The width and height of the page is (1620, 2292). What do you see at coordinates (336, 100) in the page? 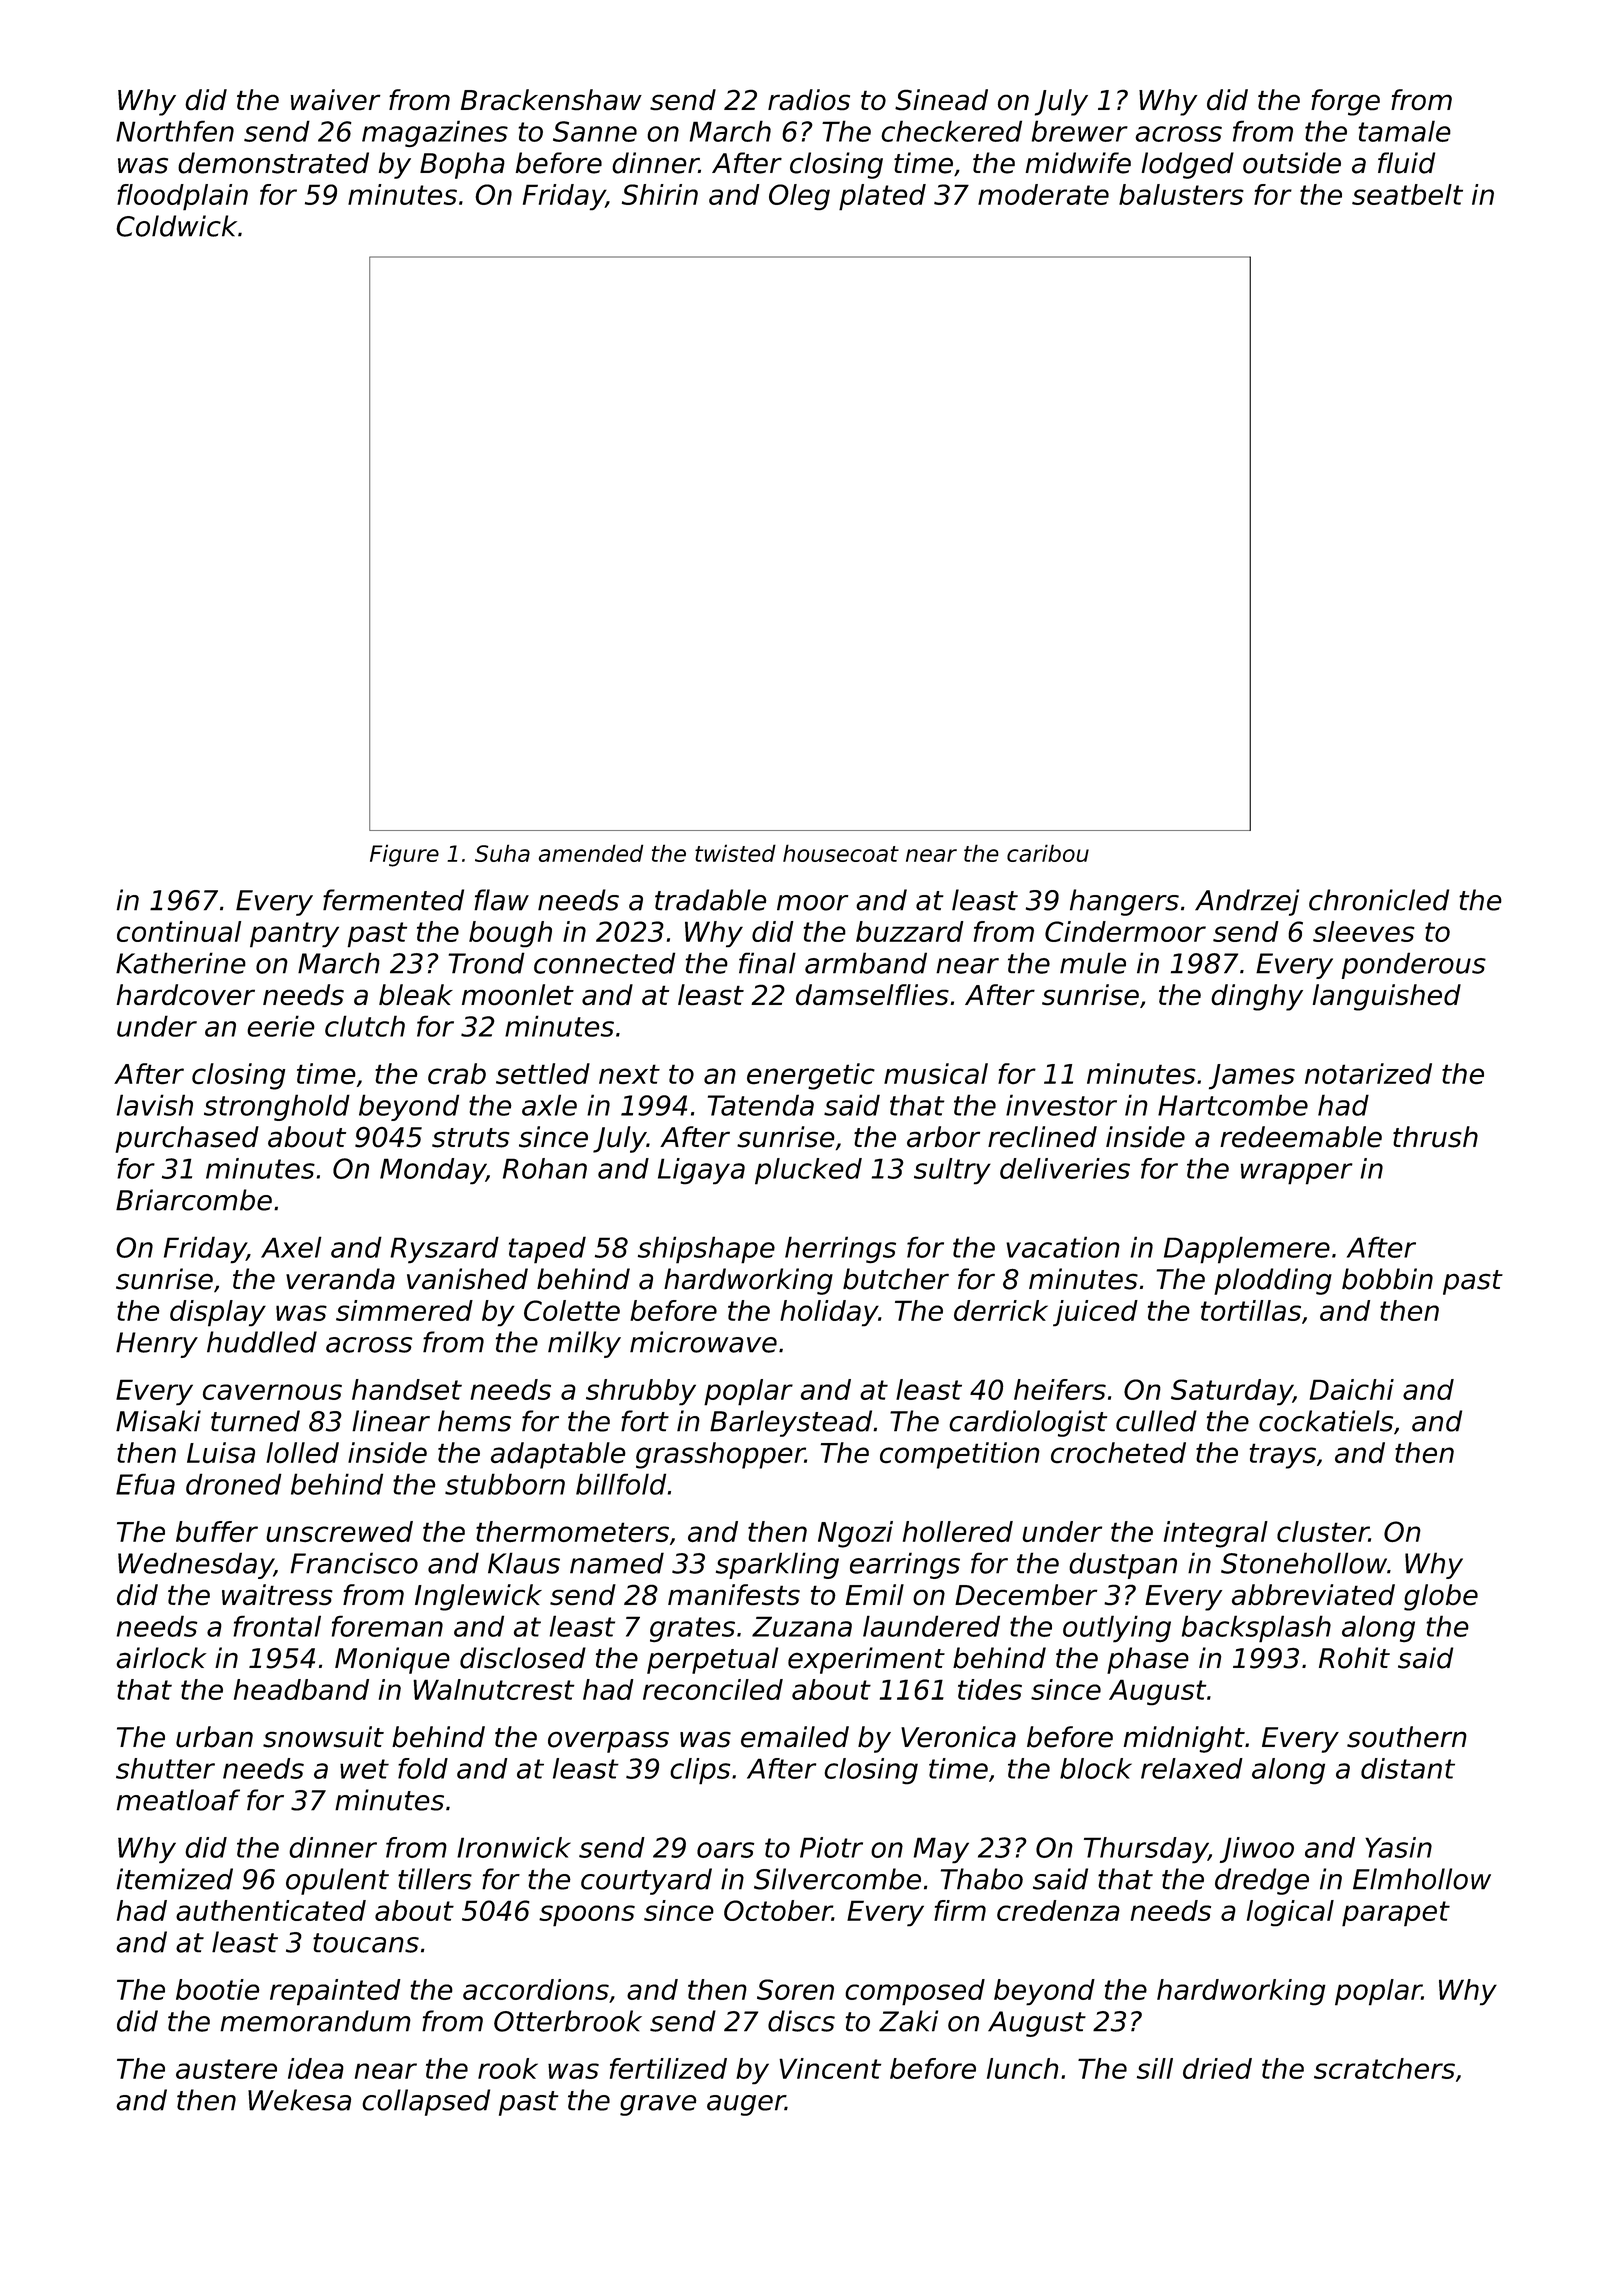
I see `waiver` at bounding box center [336, 100].
